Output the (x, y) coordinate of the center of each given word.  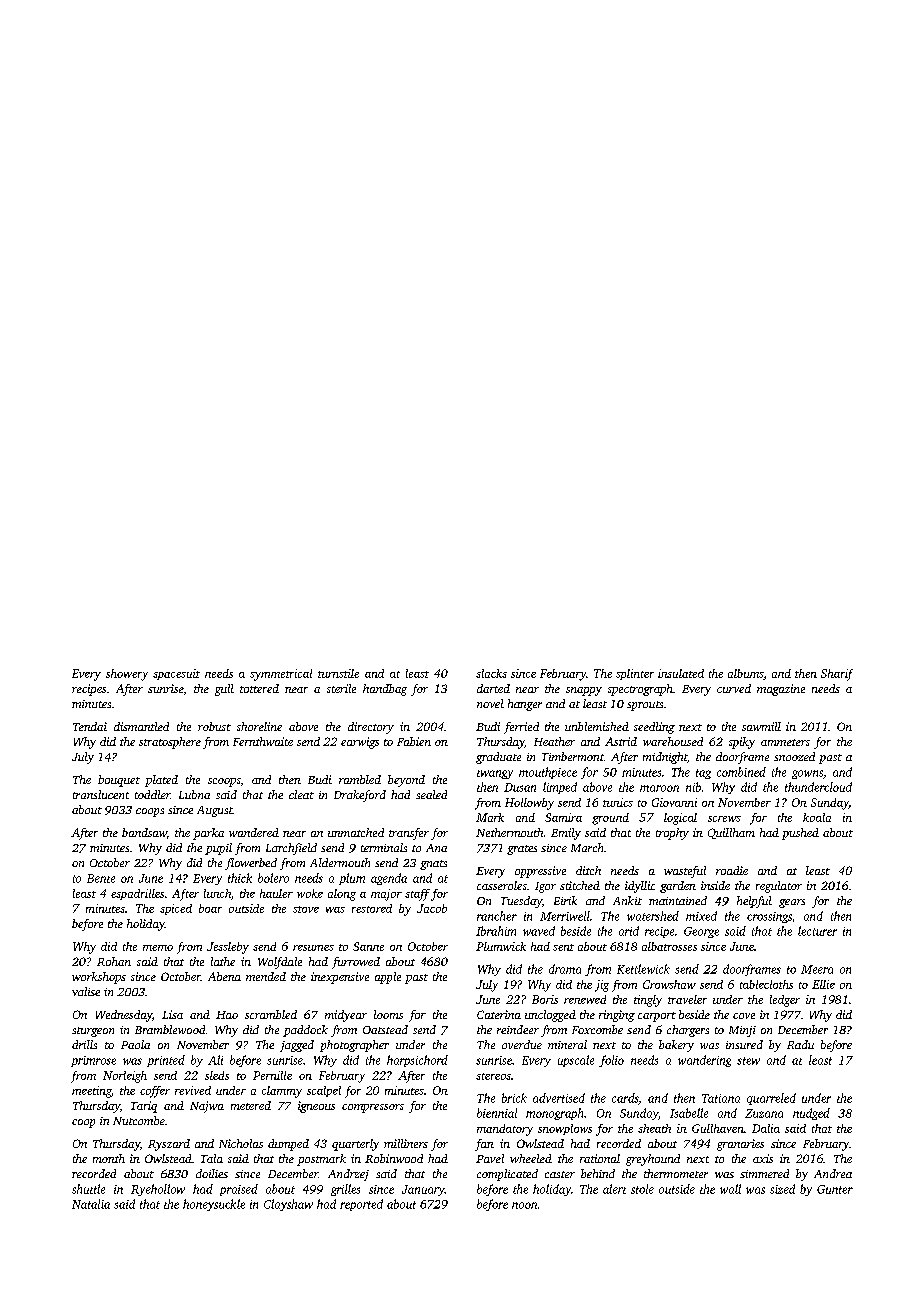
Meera (817, 969)
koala (817, 817)
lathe (223, 961)
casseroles (502, 885)
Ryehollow (158, 1190)
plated (161, 781)
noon (524, 1205)
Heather (554, 741)
